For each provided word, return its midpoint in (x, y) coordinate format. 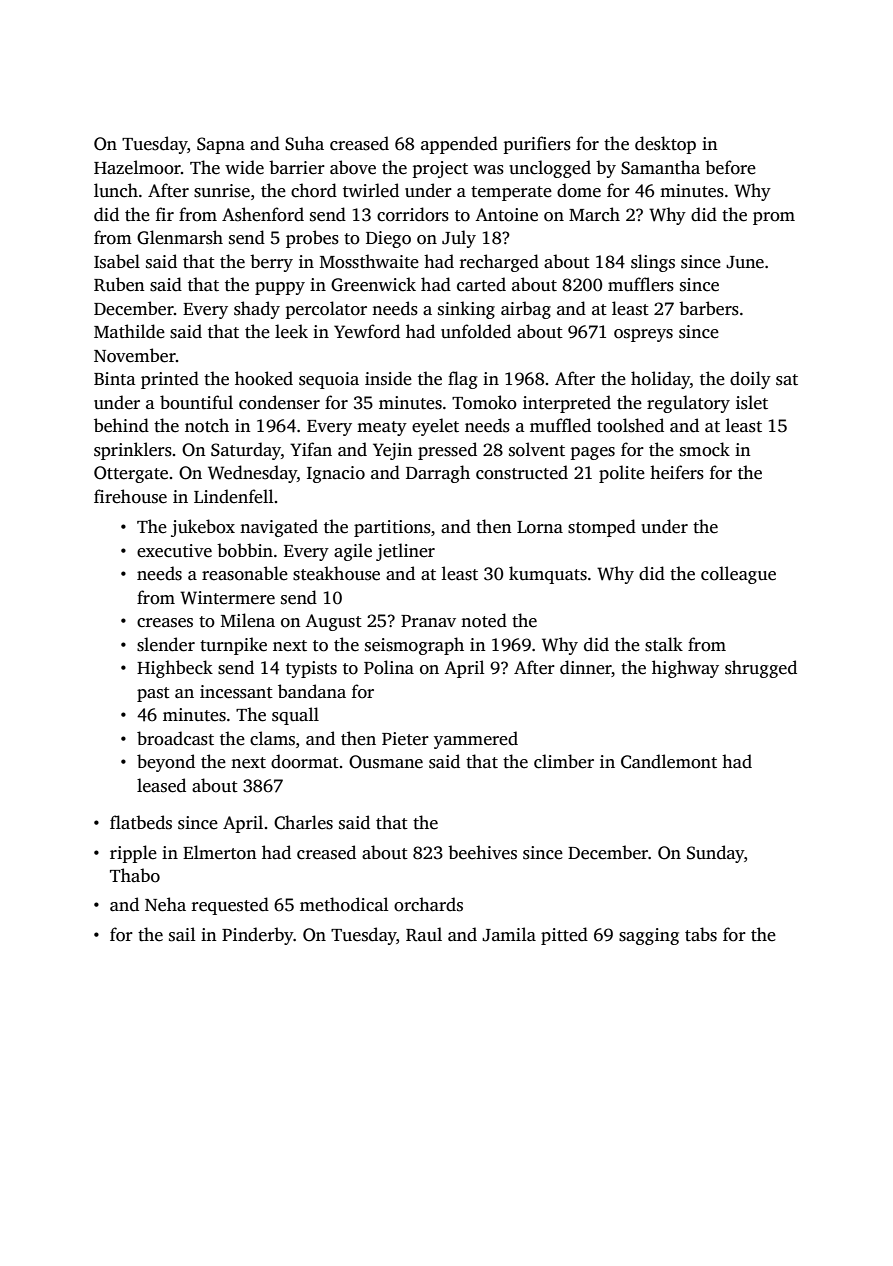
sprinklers (133, 451)
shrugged (761, 669)
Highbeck (175, 669)
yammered (476, 740)
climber (564, 761)
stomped (602, 528)
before (730, 167)
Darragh (438, 474)
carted (481, 284)
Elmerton (220, 852)
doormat (305, 761)
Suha (304, 143)
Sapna (221, 145)
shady (257, 310)
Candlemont (669, 761)
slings (653, 263)
